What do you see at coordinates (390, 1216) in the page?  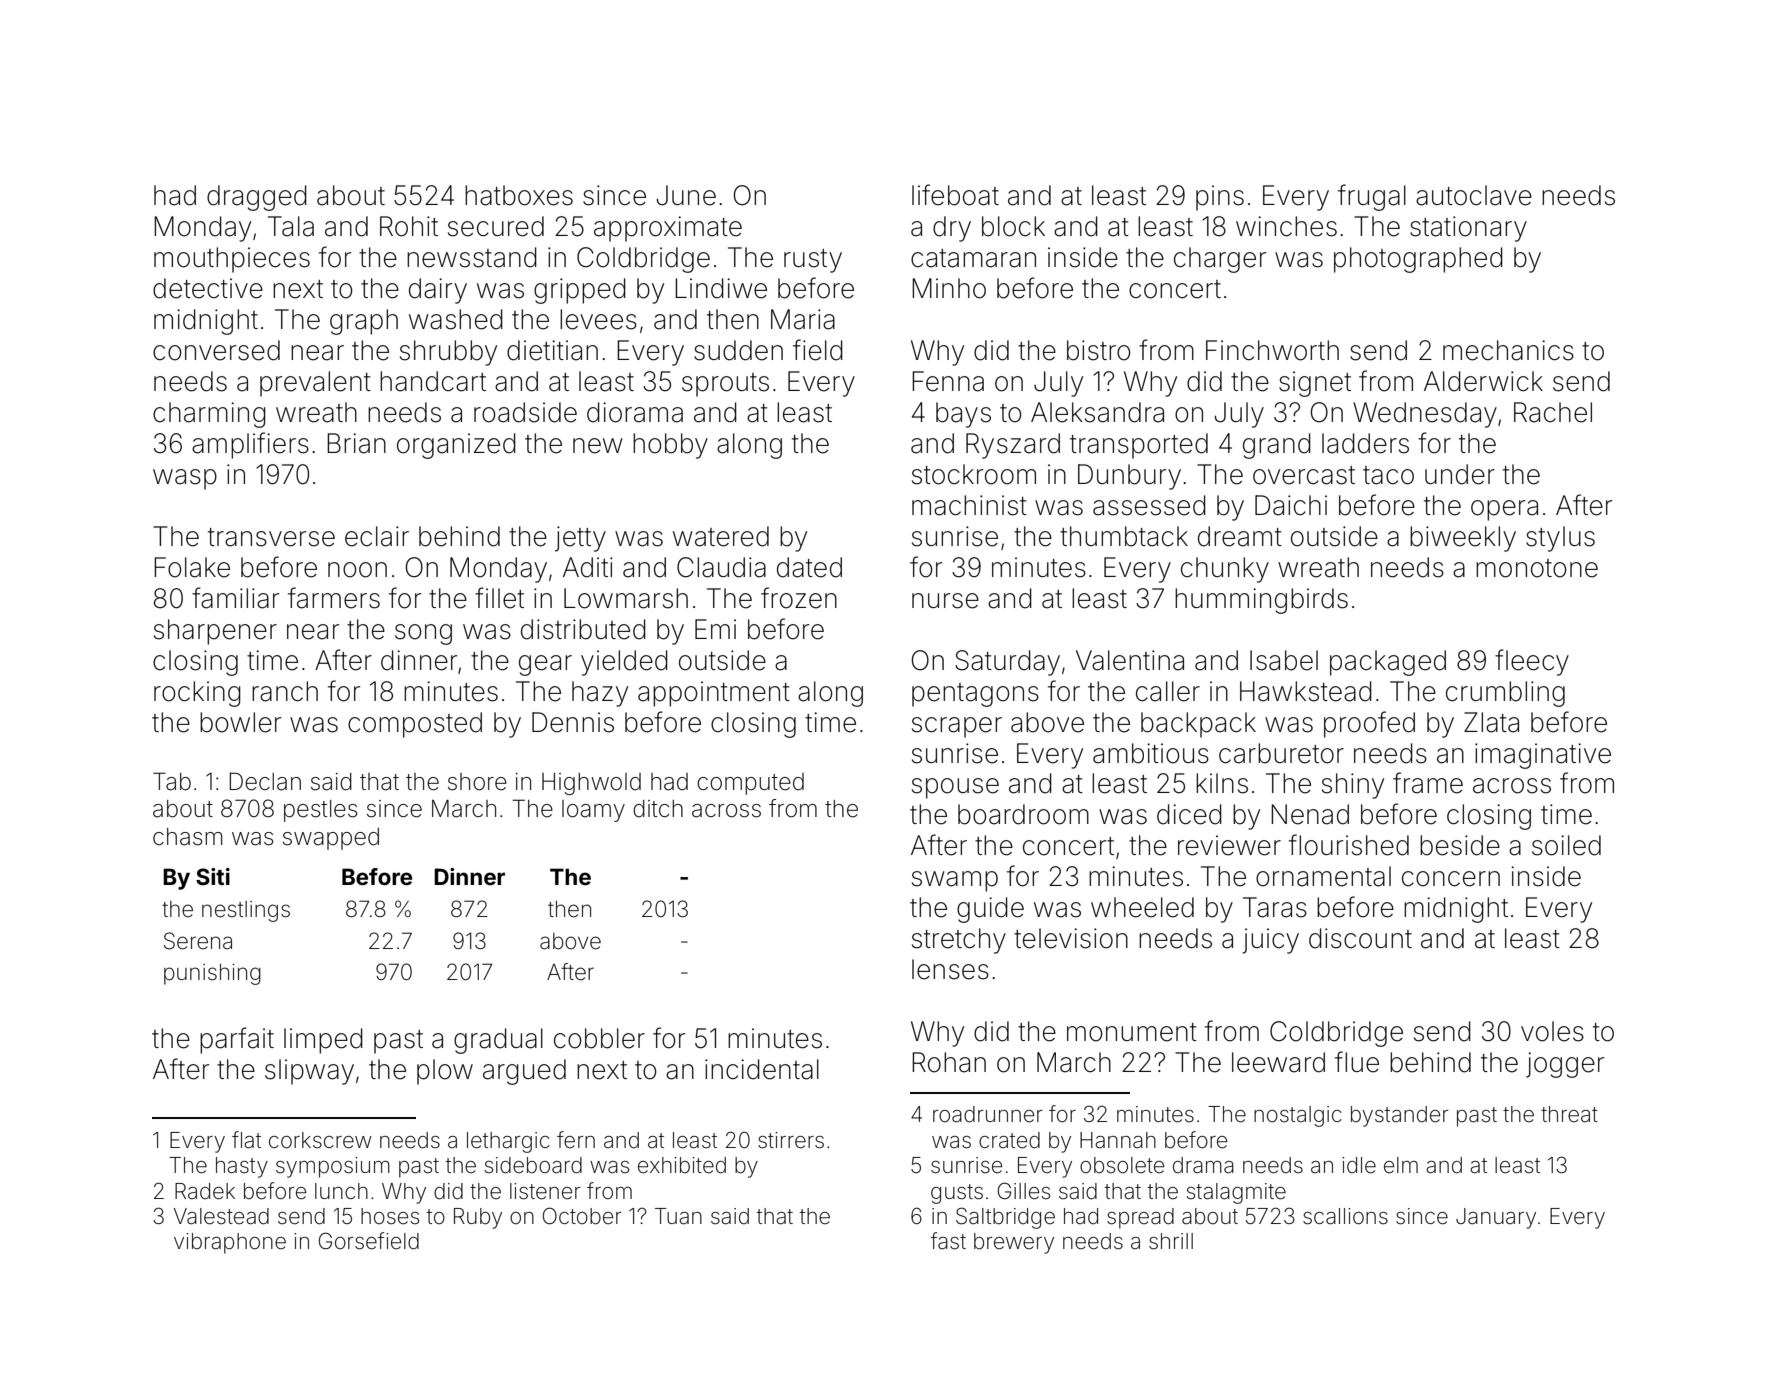 I see `hoses` at bounding box center [390, 1216].
